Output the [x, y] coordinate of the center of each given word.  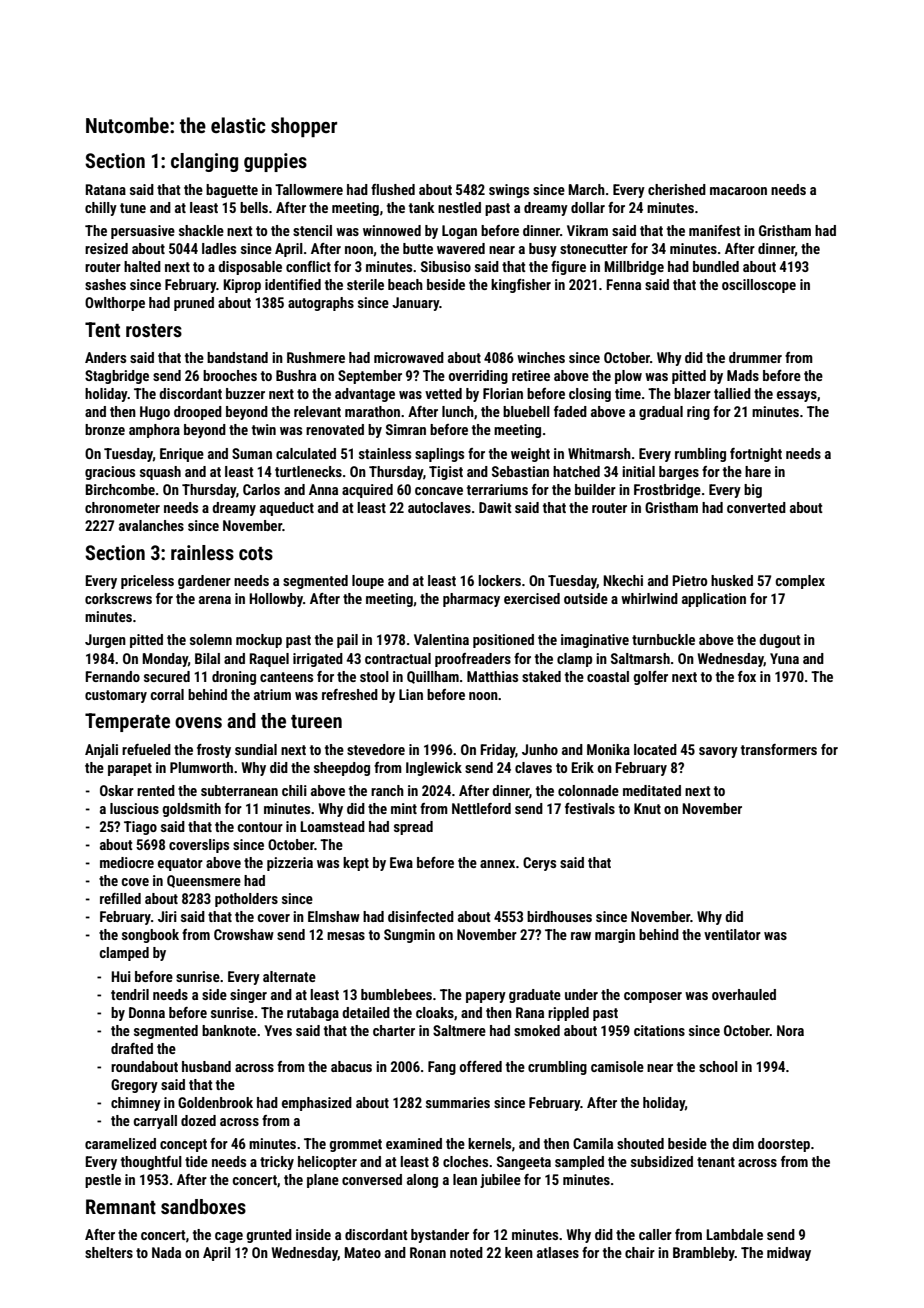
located [655, 749]
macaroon [738, 191]
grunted [269, 1236]
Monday [165, 660]
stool [374, 676]
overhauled [744, 994]
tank [422, 207]
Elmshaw [334, 916]
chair [640, 1252]
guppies [275, 162]
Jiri [167, 916]
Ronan [428, 1252]
